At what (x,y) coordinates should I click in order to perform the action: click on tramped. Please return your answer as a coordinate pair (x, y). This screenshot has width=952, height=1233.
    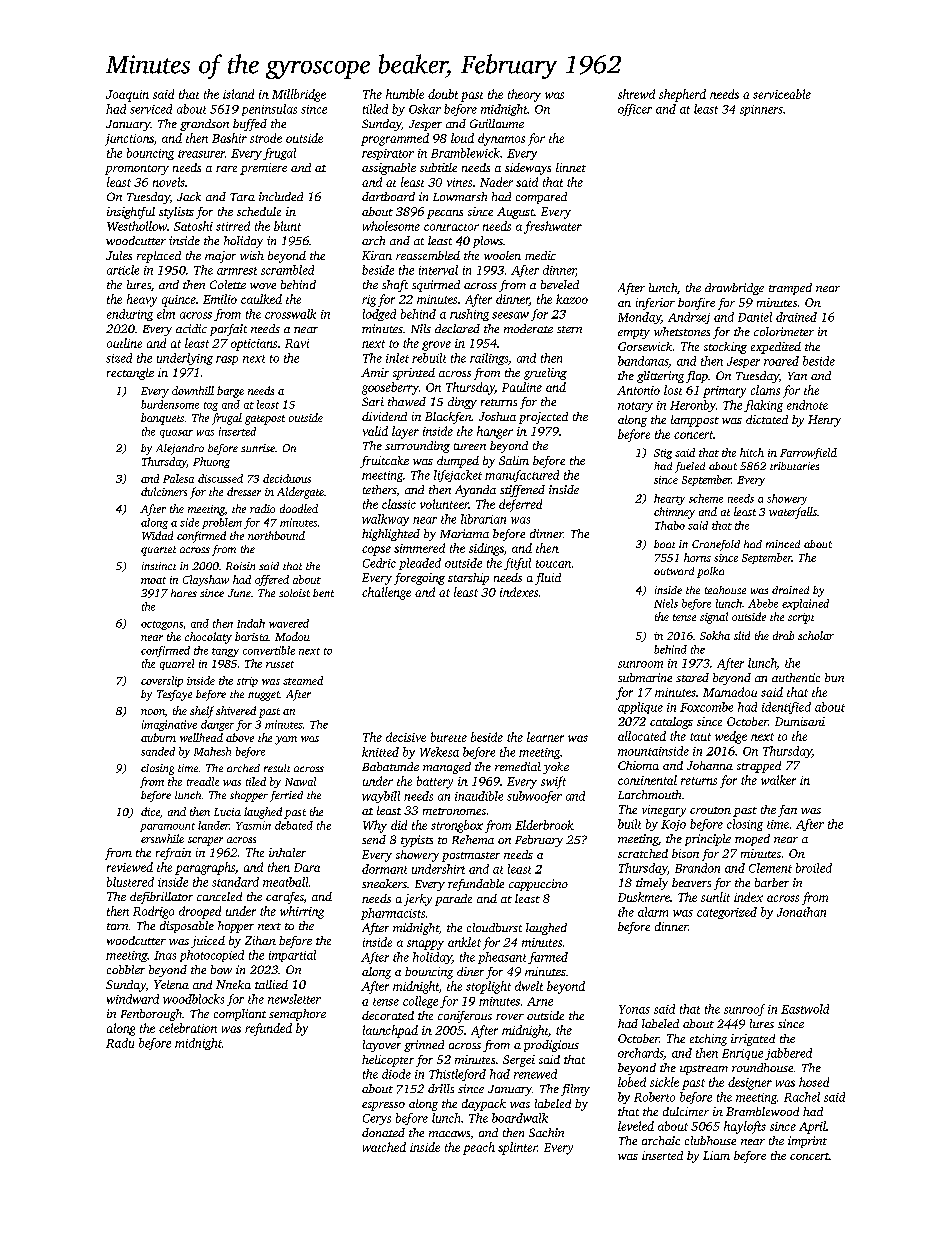
    Looking at the image, I should click on (790, 289).
